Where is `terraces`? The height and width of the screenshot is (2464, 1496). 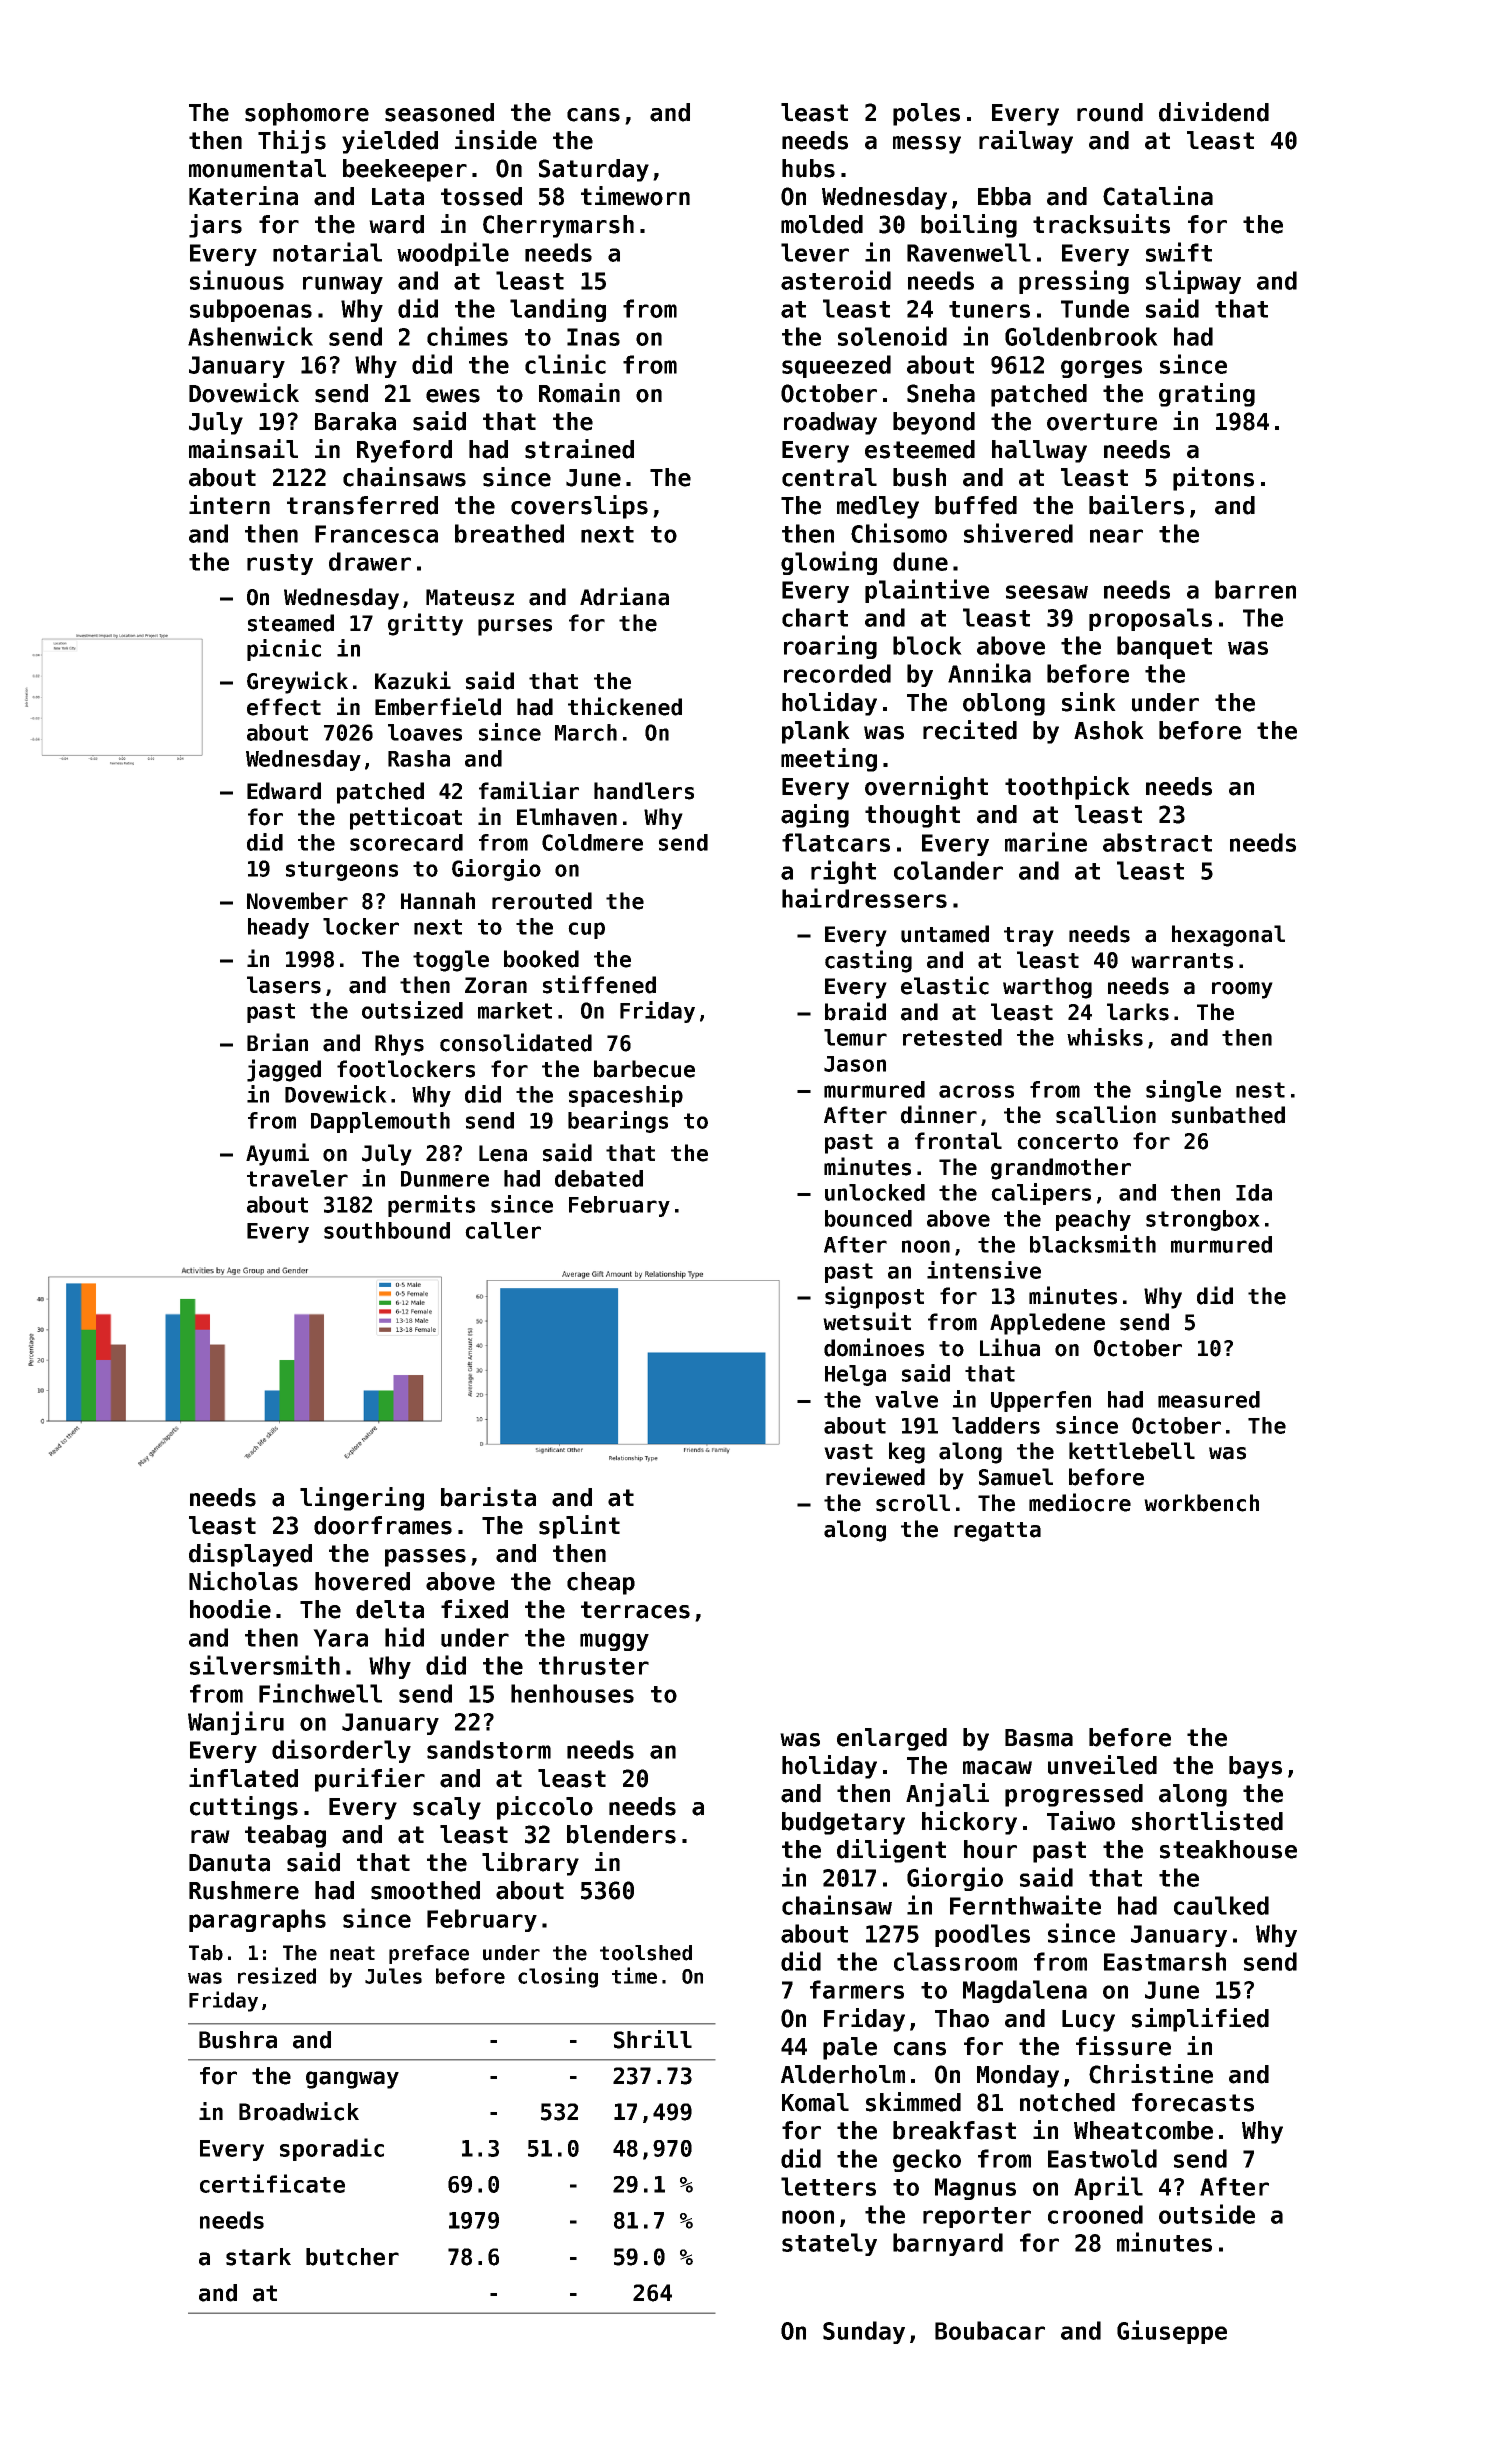 terraces is located at coordinates (635, 1610).
